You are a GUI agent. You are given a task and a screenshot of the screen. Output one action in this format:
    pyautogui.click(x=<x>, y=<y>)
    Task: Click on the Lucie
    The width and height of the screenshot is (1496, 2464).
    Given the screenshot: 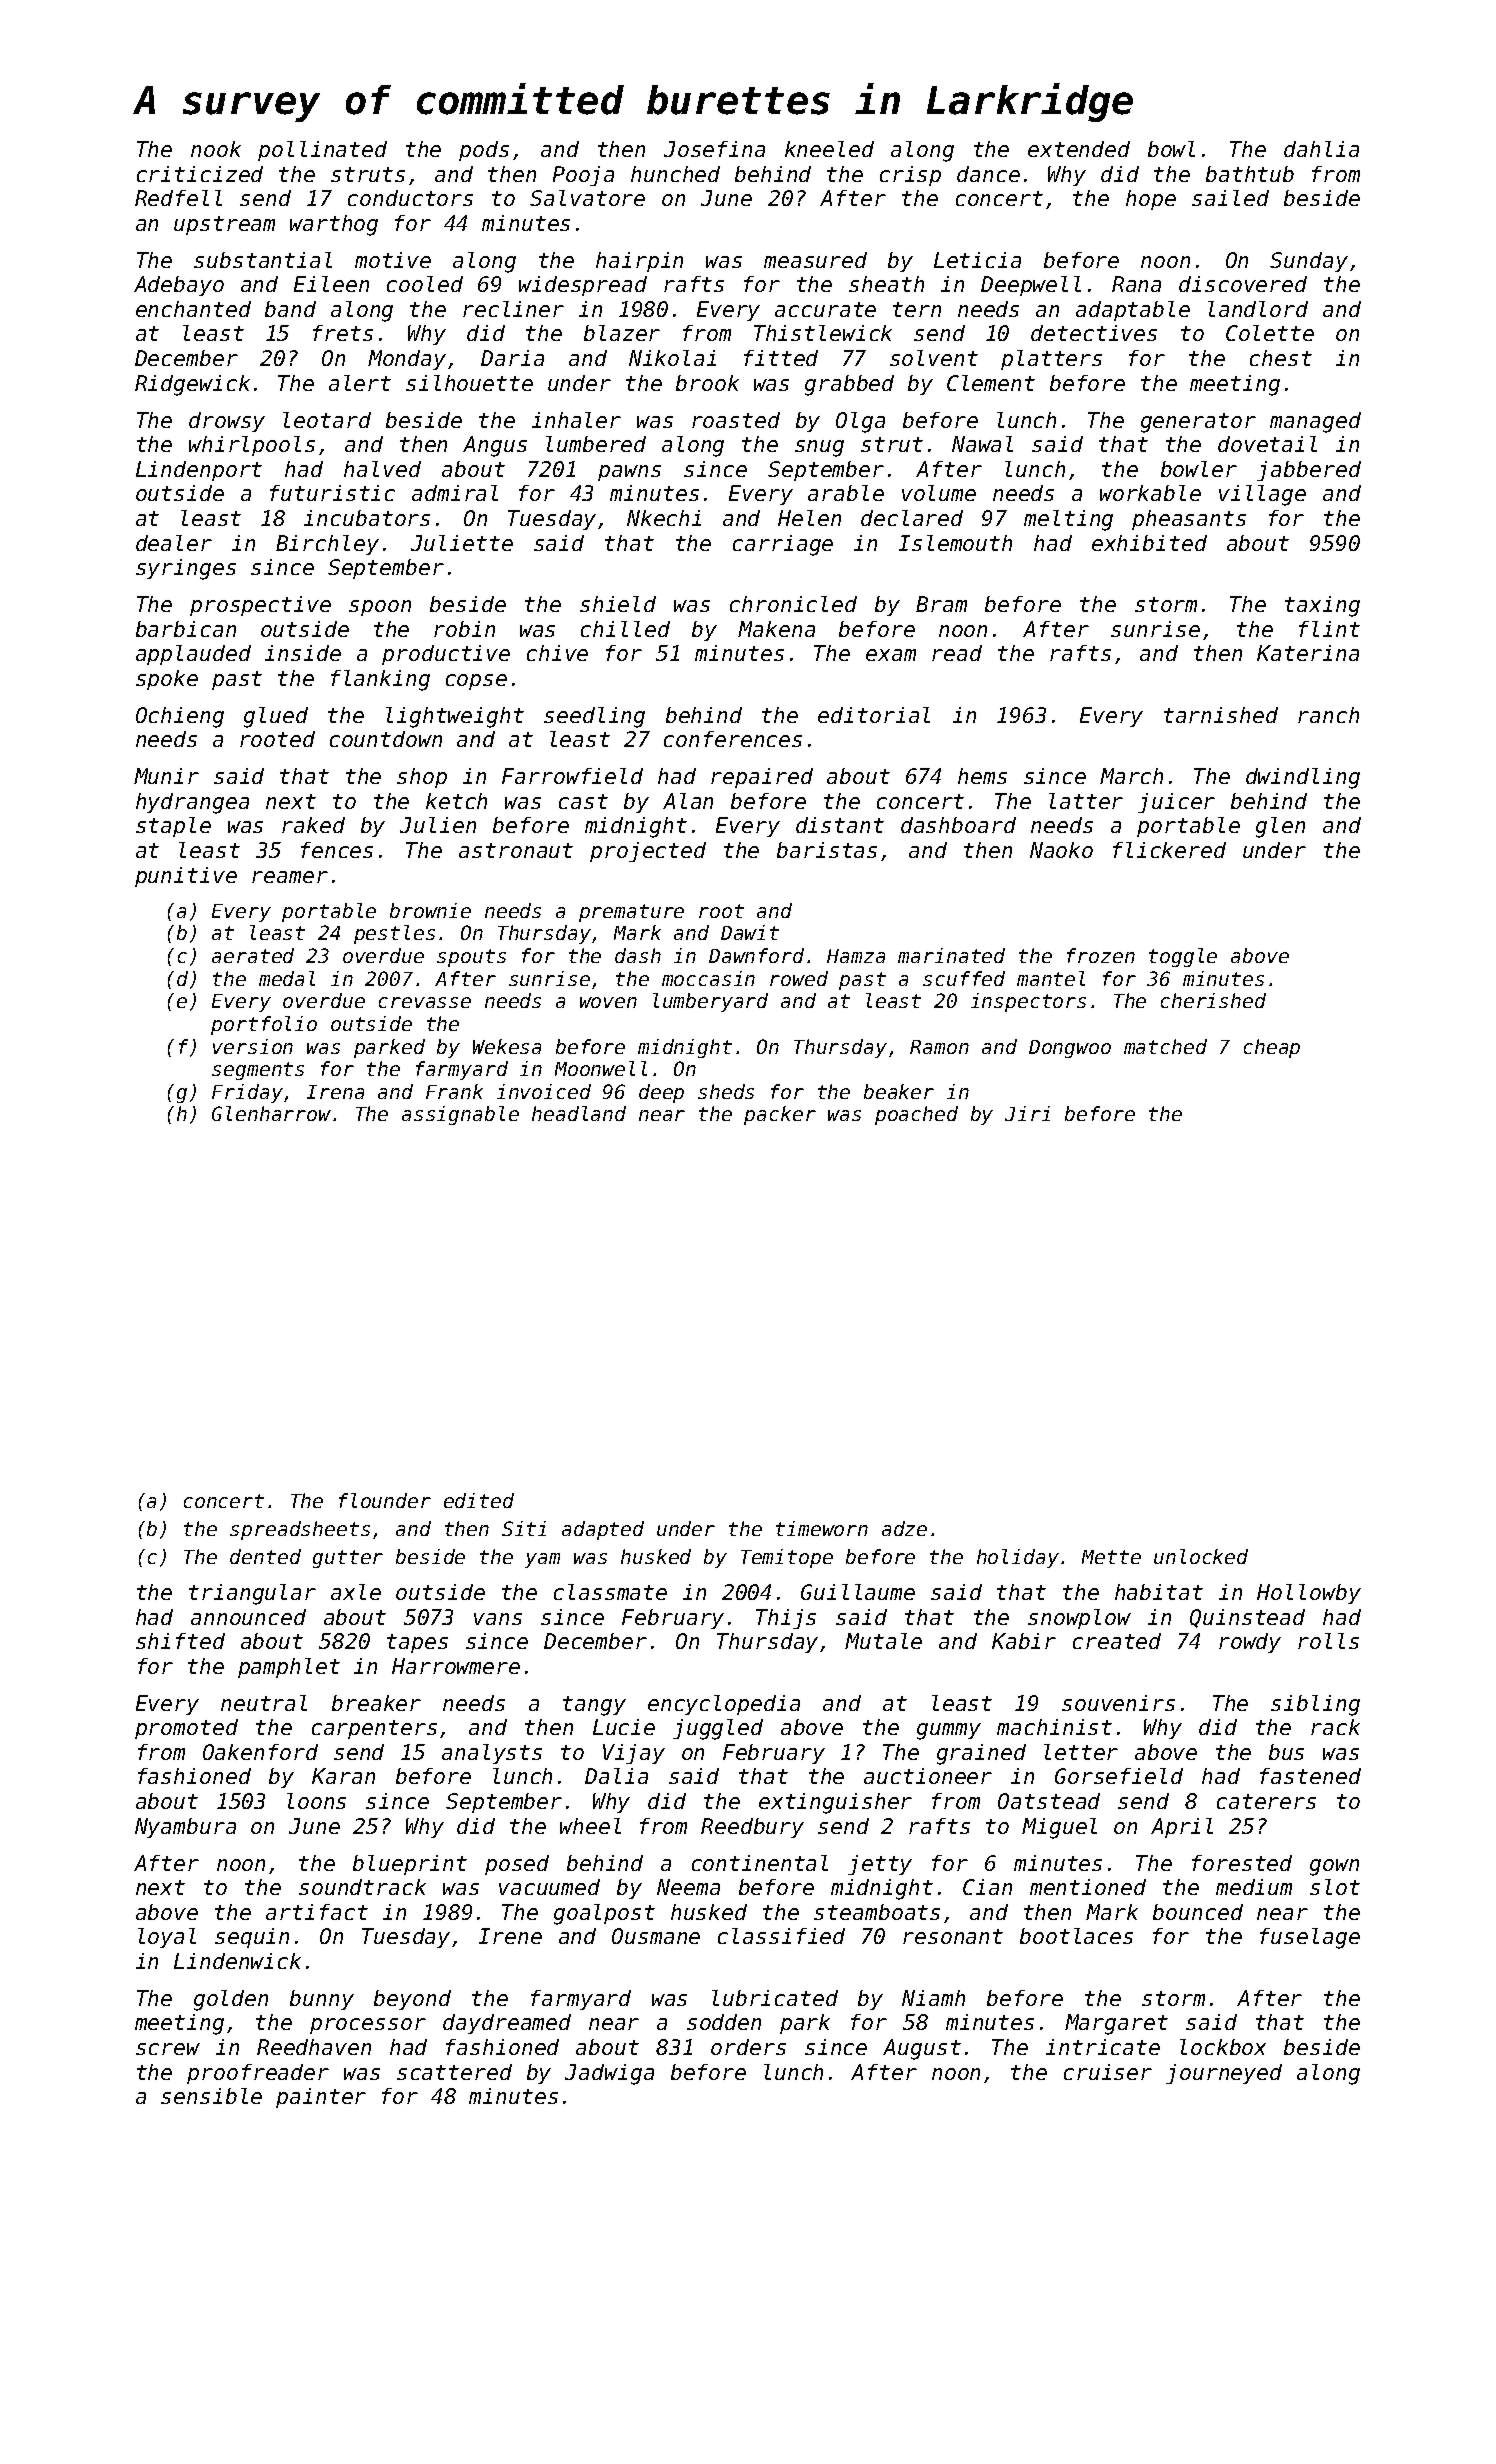 What is the action you would take?
    pyautogui.click(x=624, y=1727)
